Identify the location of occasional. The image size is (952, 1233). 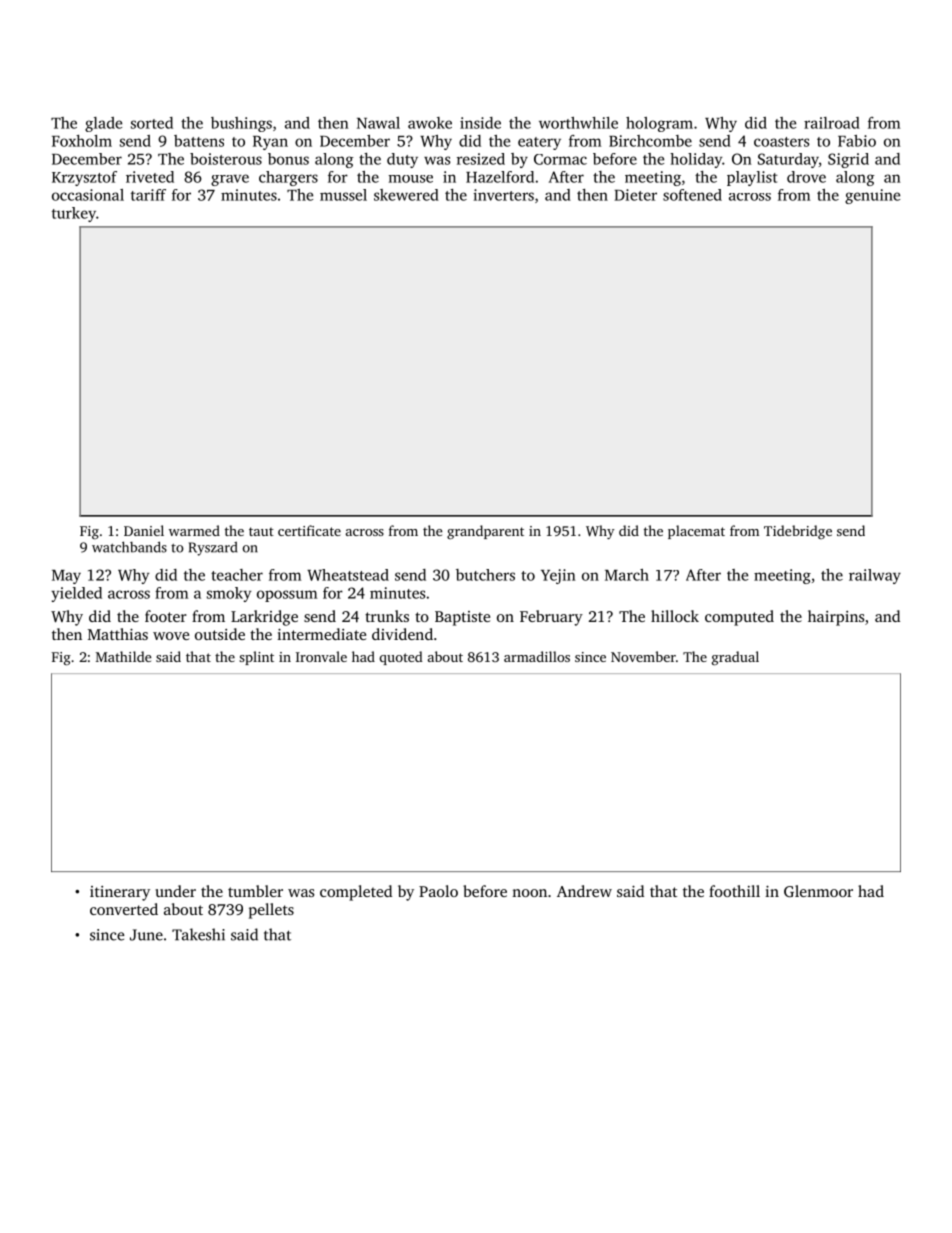
(88, 195).
